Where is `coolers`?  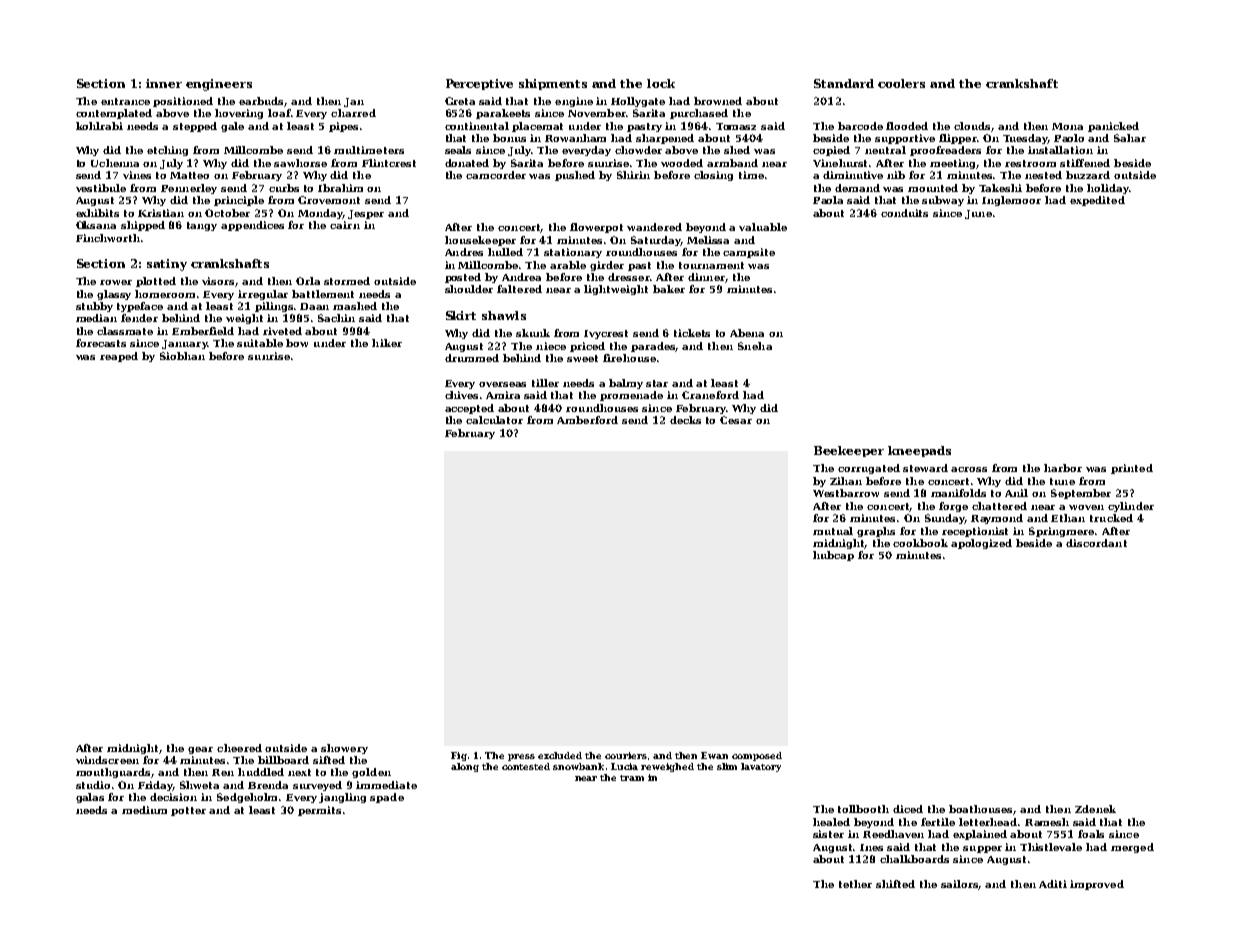
coolers is located at coordinates (901, 83).
